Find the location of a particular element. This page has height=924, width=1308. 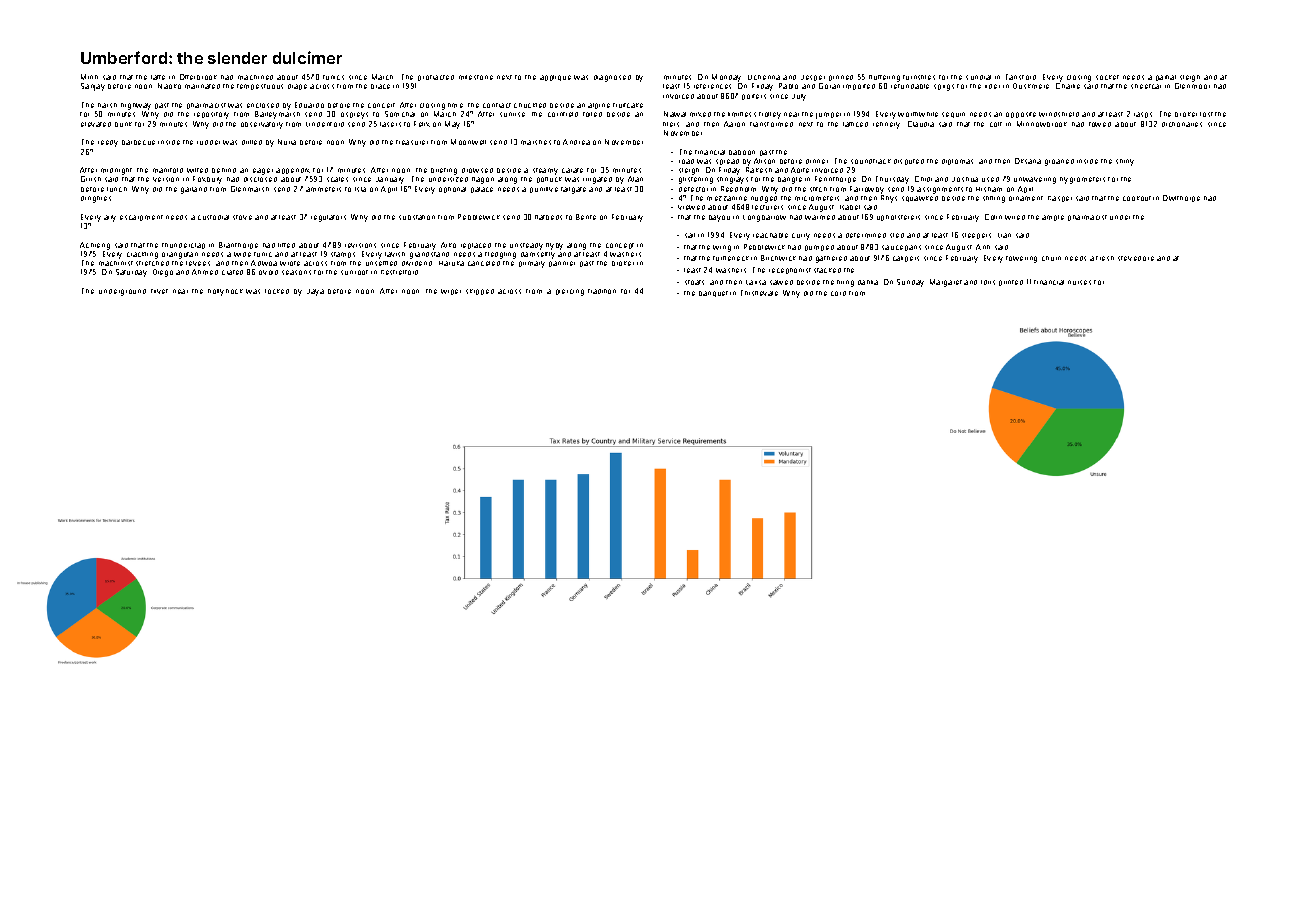

upholsterers is located at coordinates (898, 218).
